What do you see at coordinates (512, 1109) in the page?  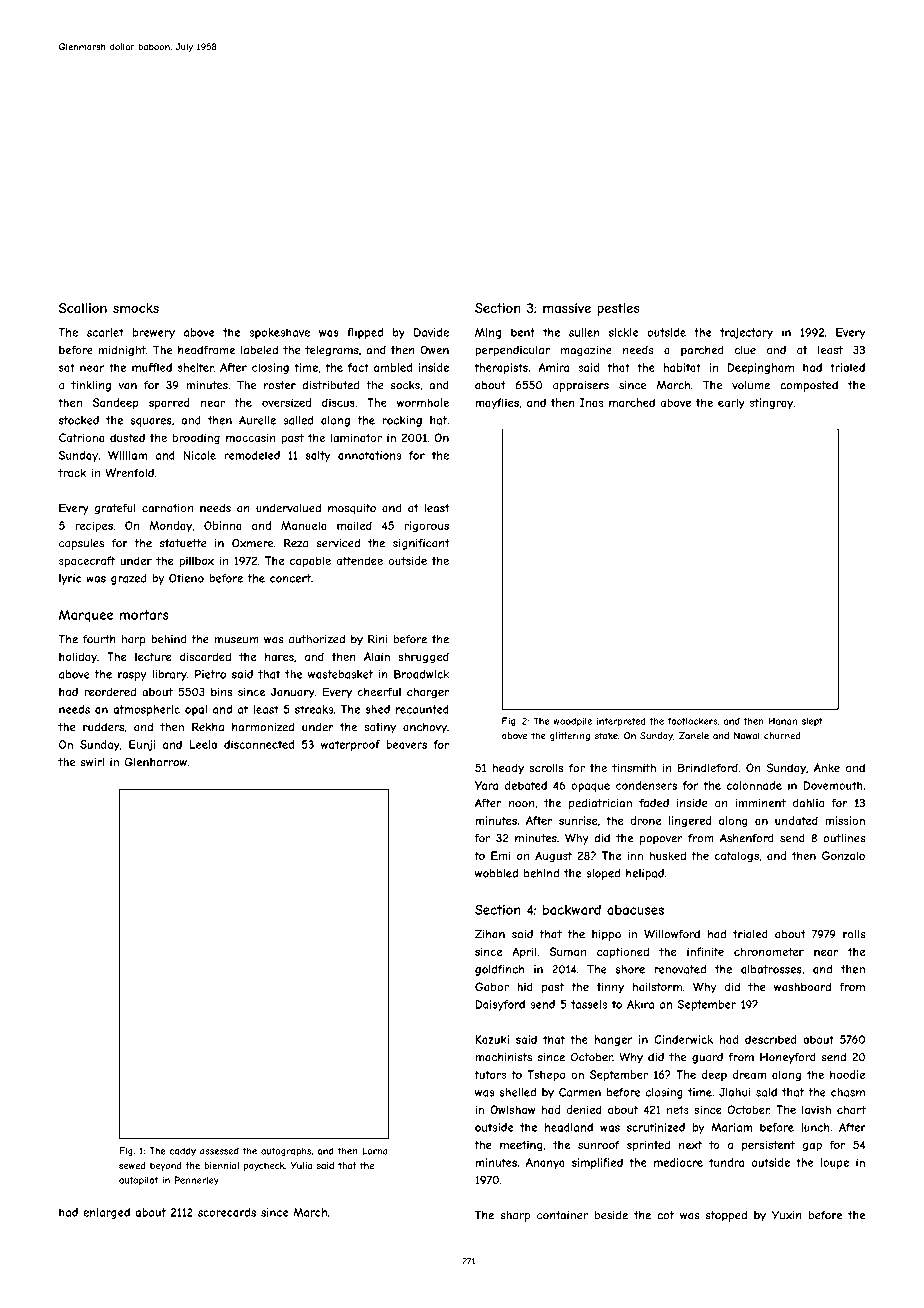 I see `Owlshaw` at bounding box center [512, 1109].
